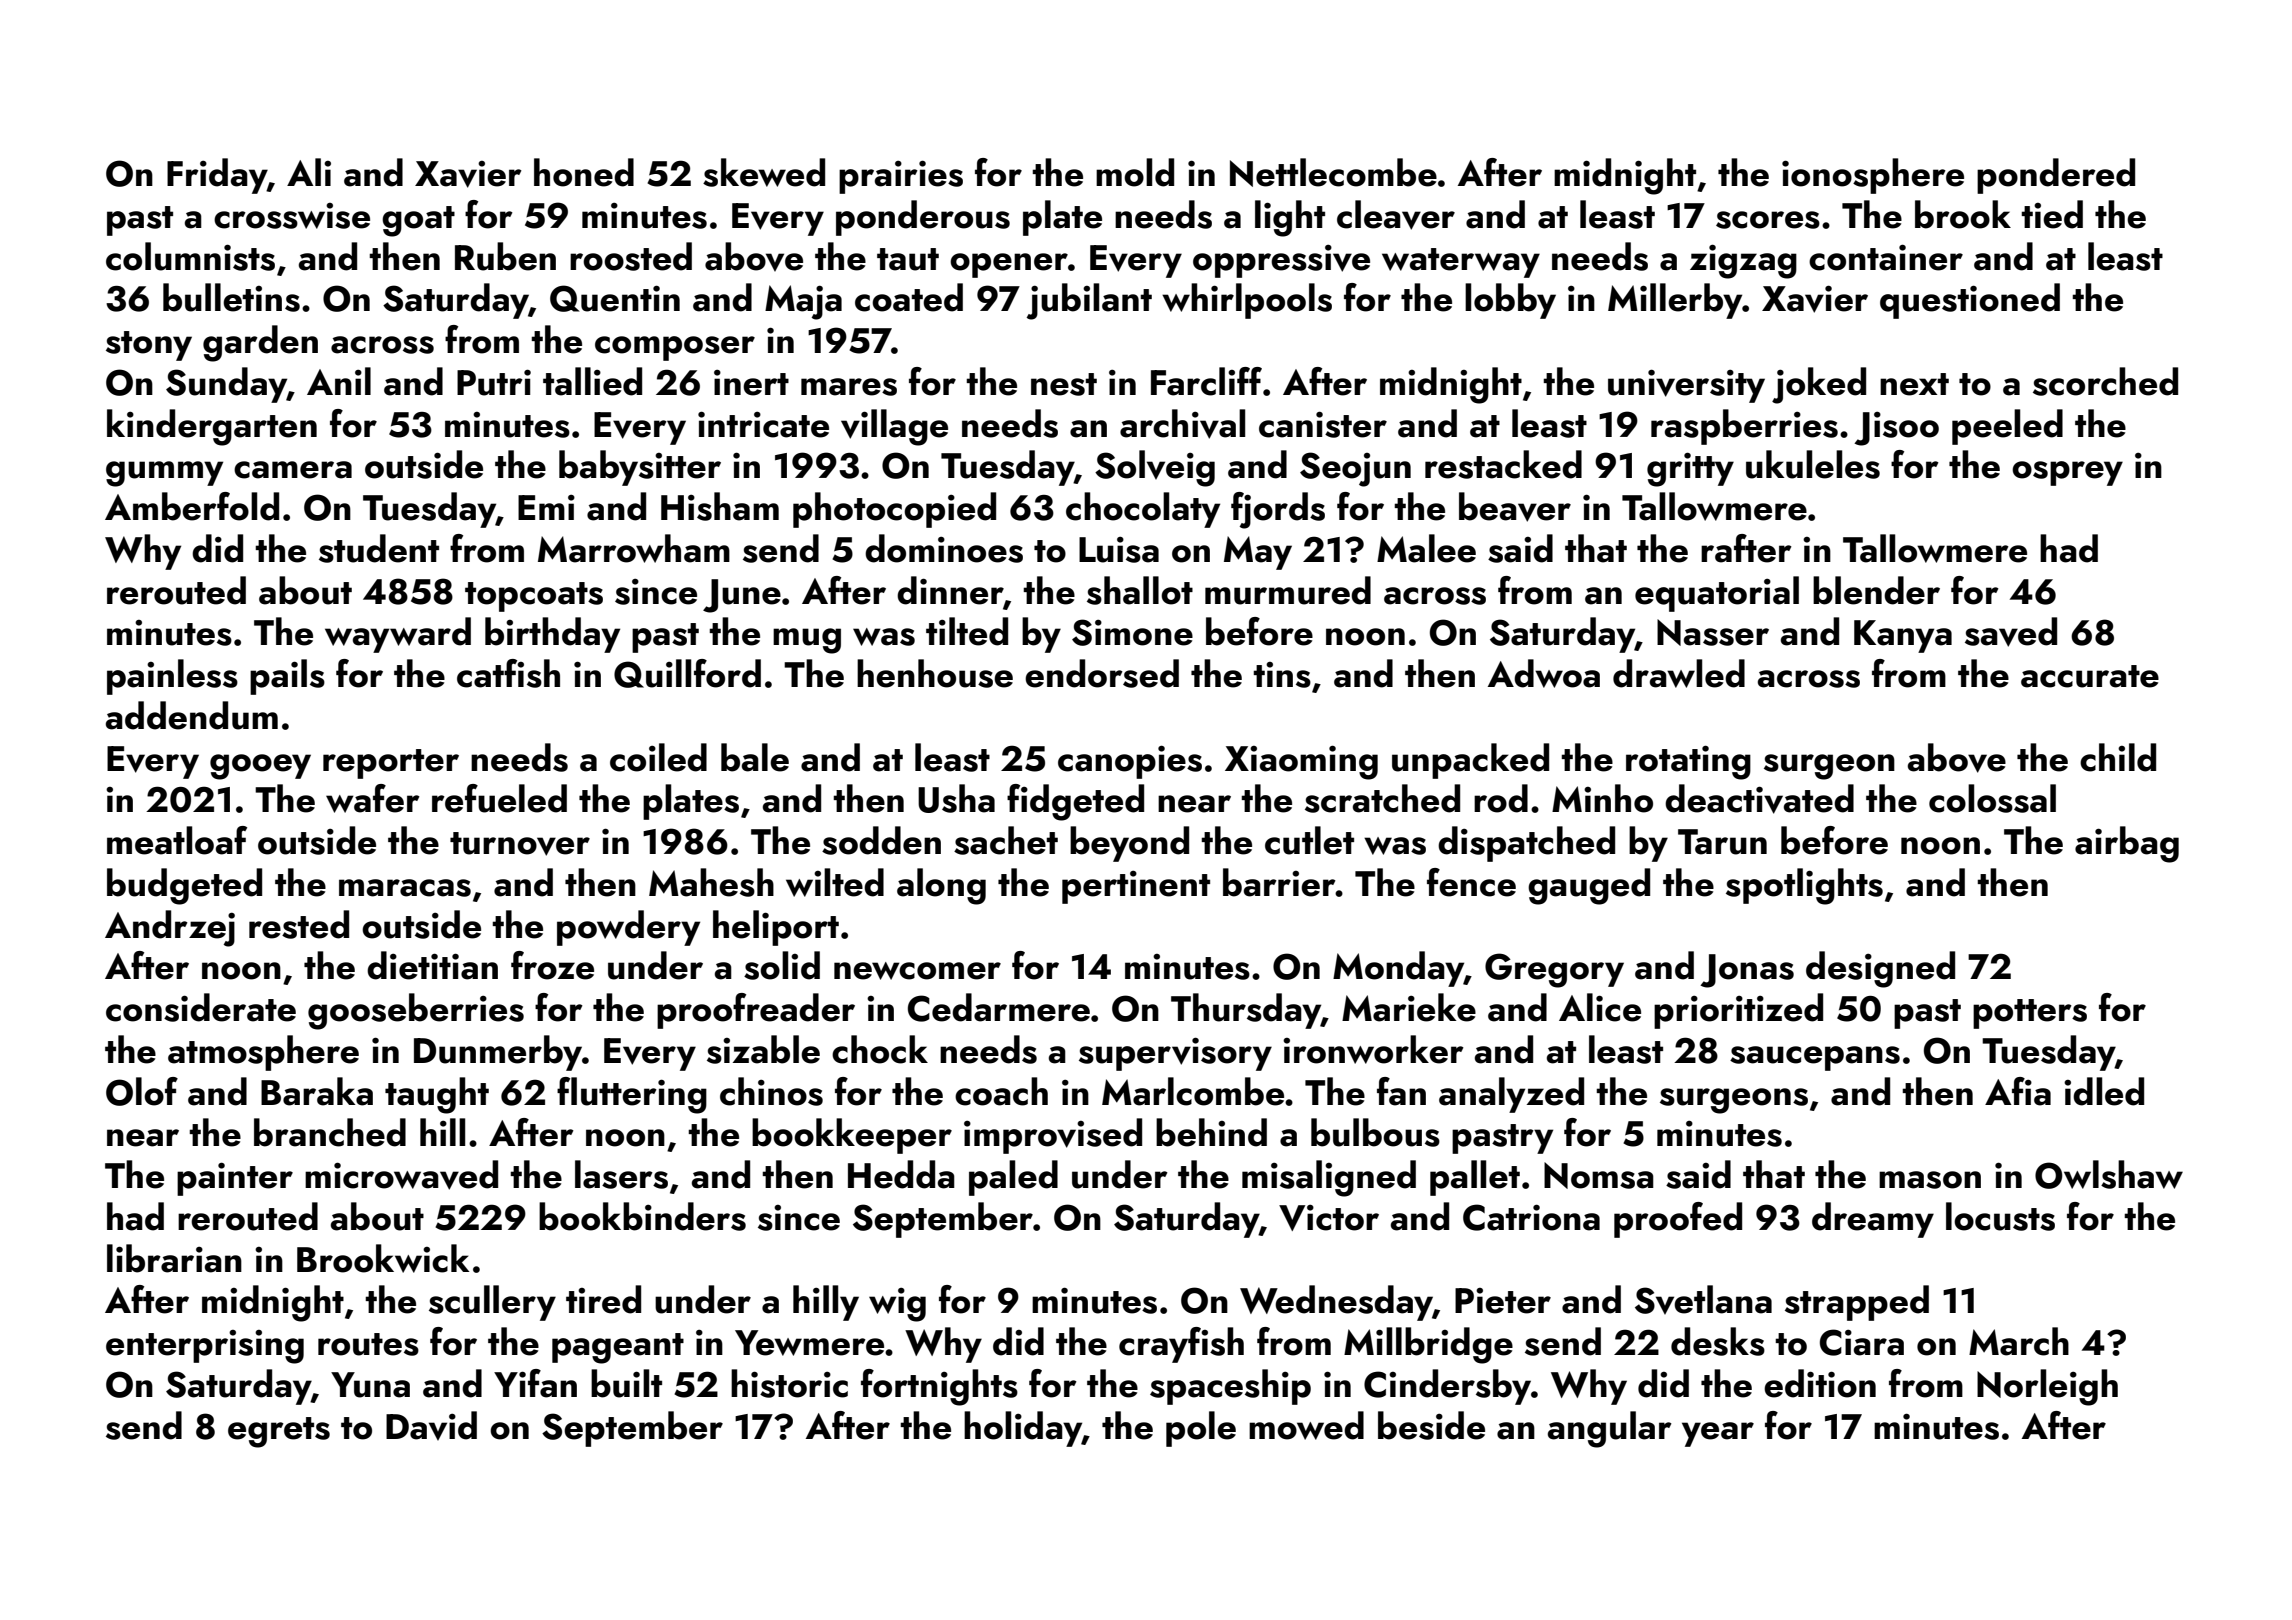 The height and width of the image is (1620, 2292). What do you see at coordinates (835, 882) in the image?
I see `wilted` at bounding box center [835, 882].
